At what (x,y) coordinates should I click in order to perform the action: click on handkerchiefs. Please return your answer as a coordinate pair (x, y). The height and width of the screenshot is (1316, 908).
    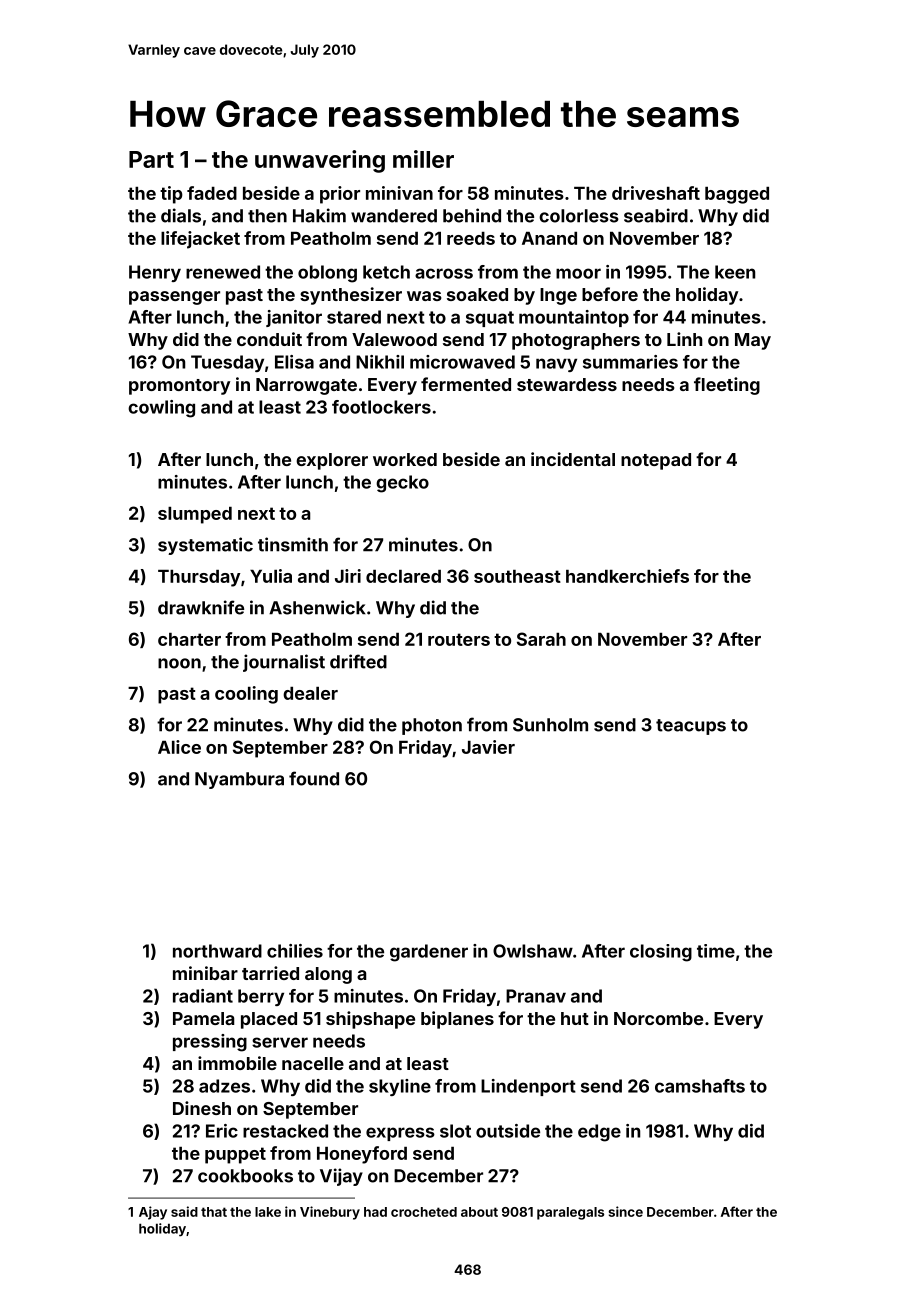
    Looking at the image, I should click on (627, 576).
